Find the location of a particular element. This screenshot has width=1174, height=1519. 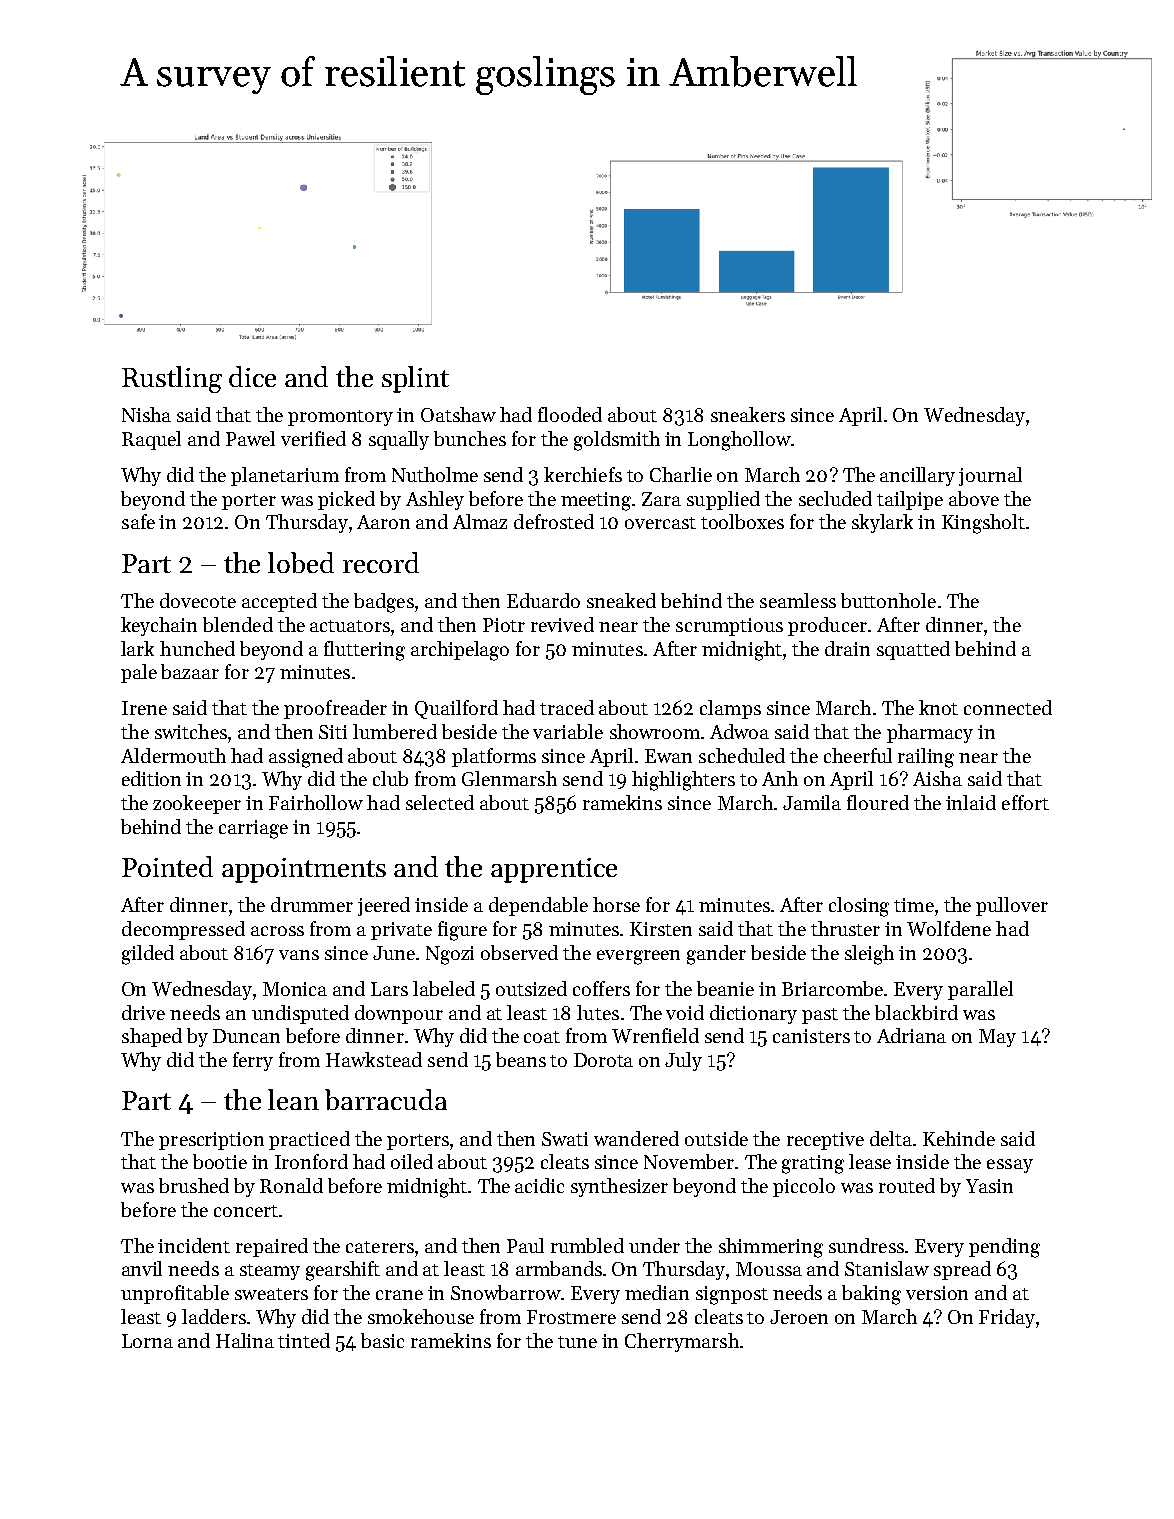

safe is located at coordinates (138, 521).
